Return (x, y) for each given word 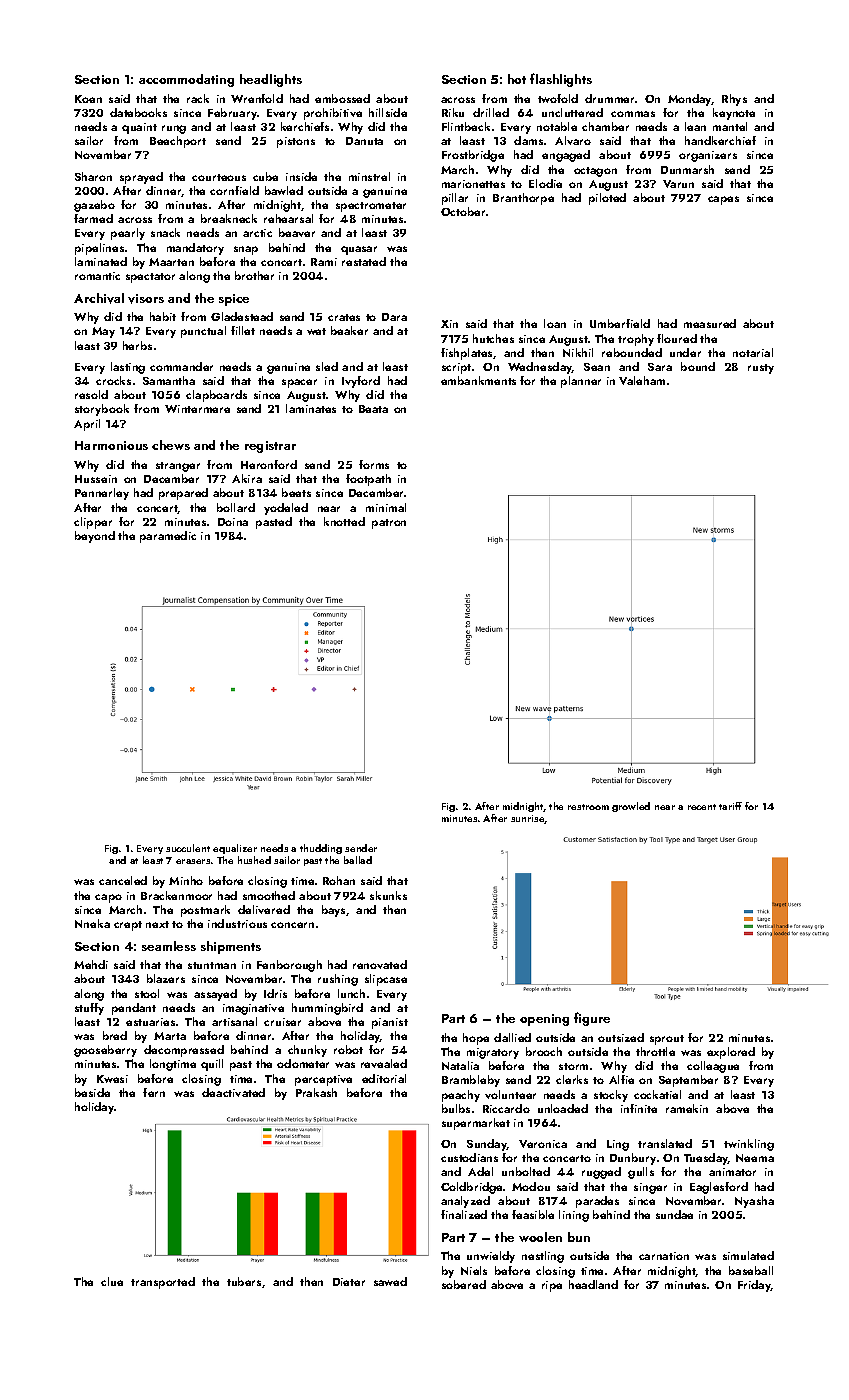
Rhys (734, 100)
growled (631, 807)
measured (710, 323)
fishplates (466, 354)
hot (517, 79)
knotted (344, 521)
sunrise (528, 819)
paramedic (168, 537)
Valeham (642, 380)
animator (732, 1172)
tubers (244, 1281)
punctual (203, 332)
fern (154, 1092)
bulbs (456, 1108)
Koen (88, 99)
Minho (186, 880)
